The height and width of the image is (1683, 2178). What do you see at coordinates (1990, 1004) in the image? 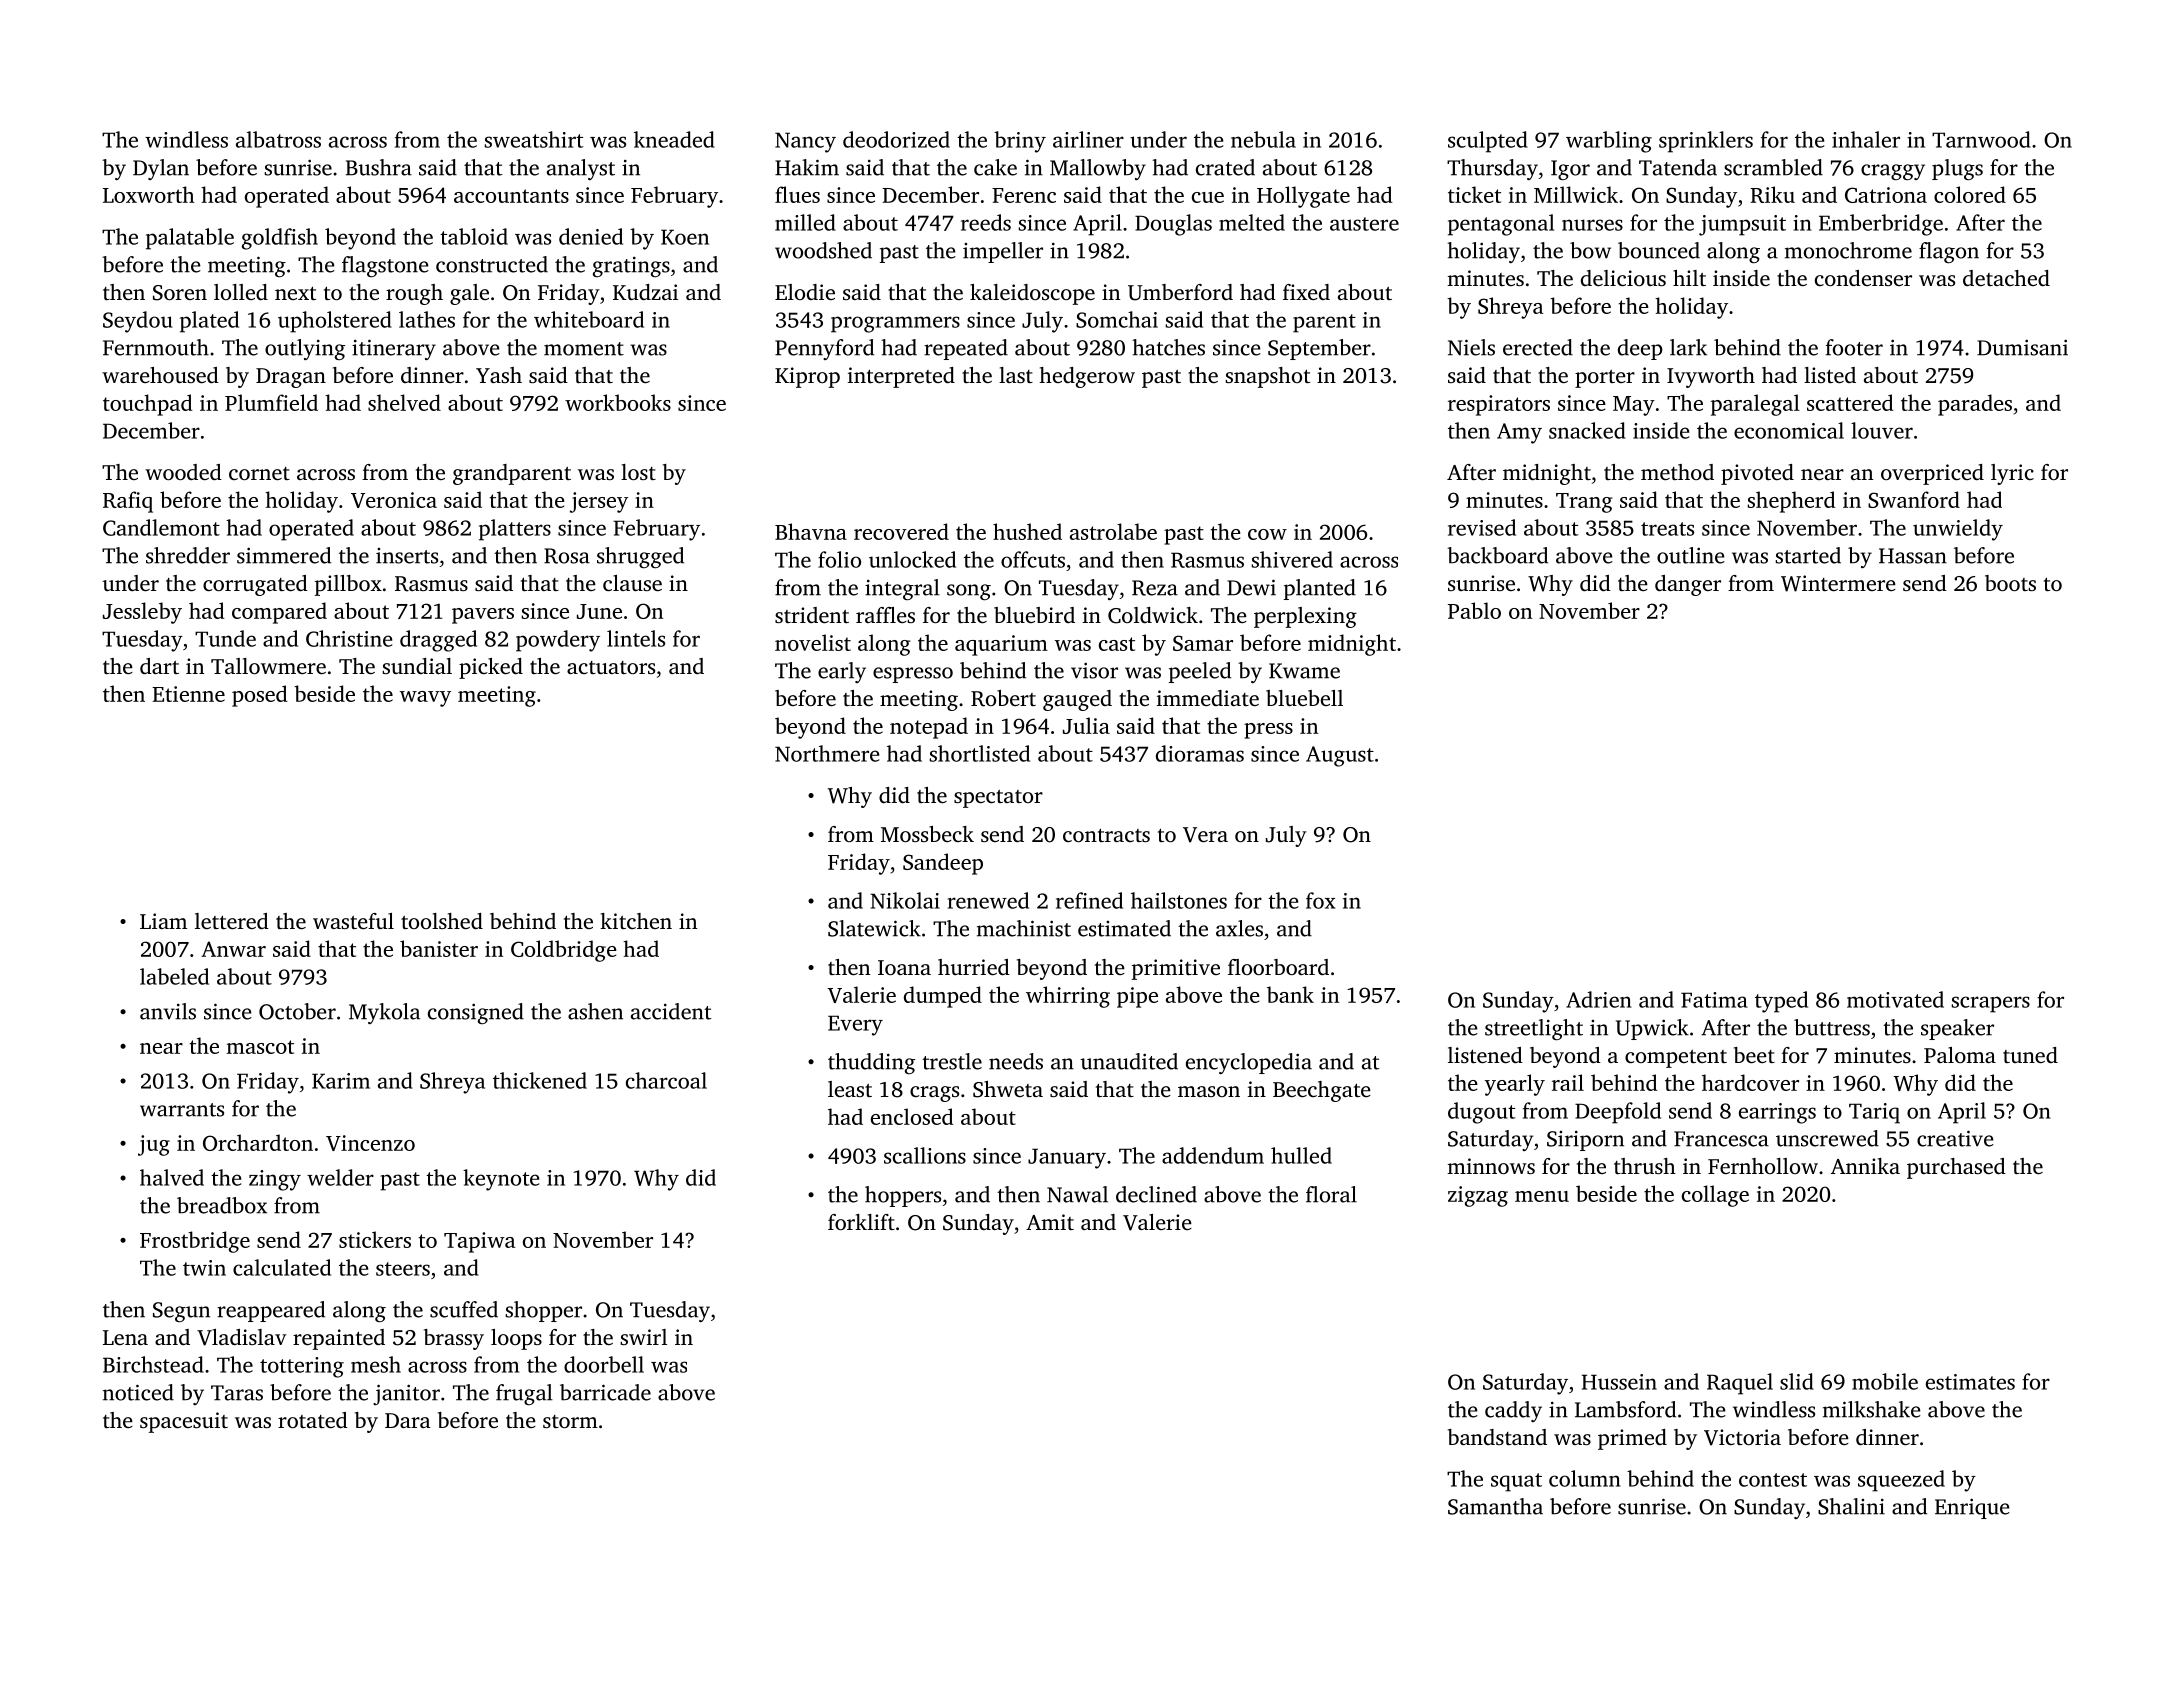
I see `scrapers` at bounding box center [1990, 1004].
